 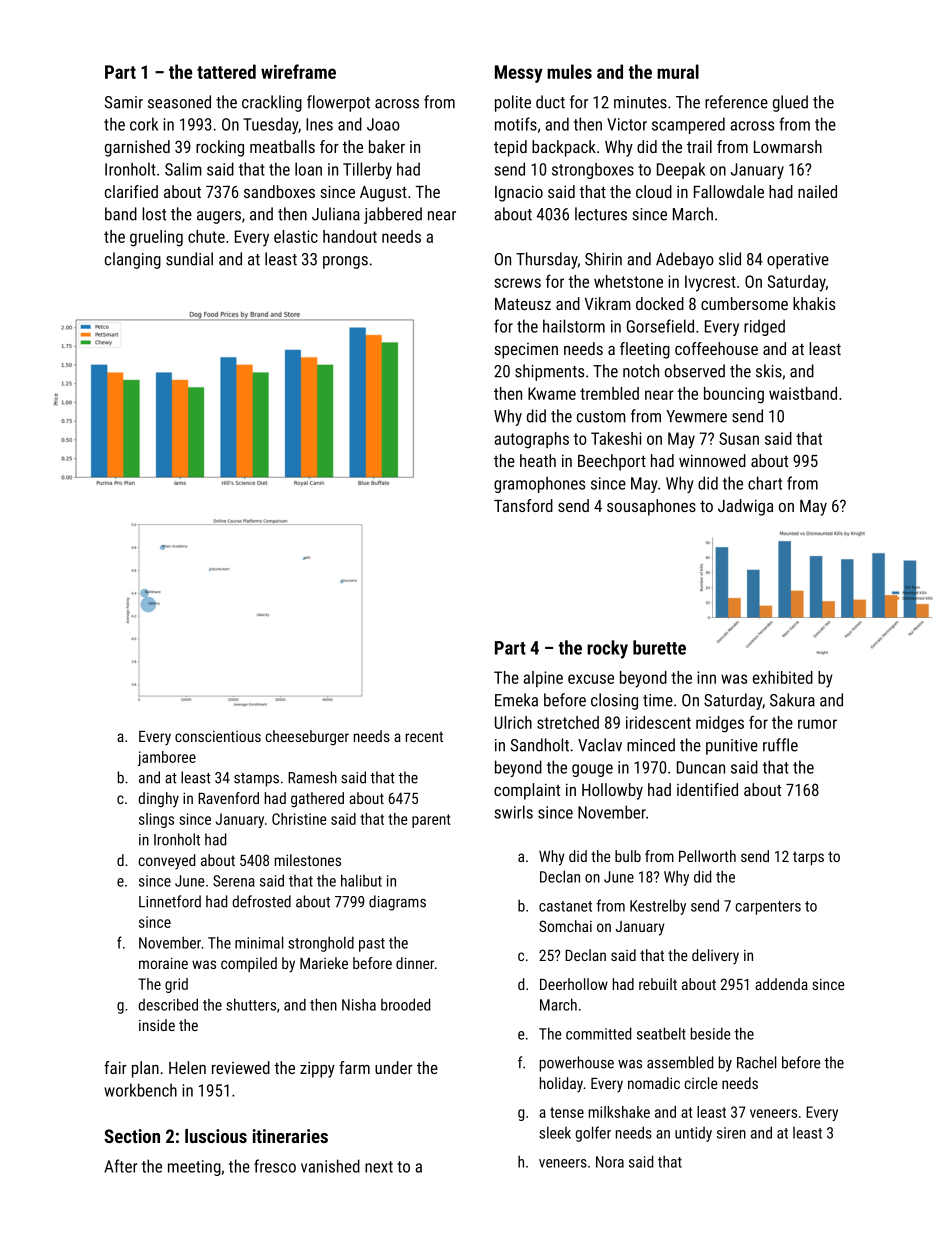 I want to click on Samir, so click(x=124, y=102).
